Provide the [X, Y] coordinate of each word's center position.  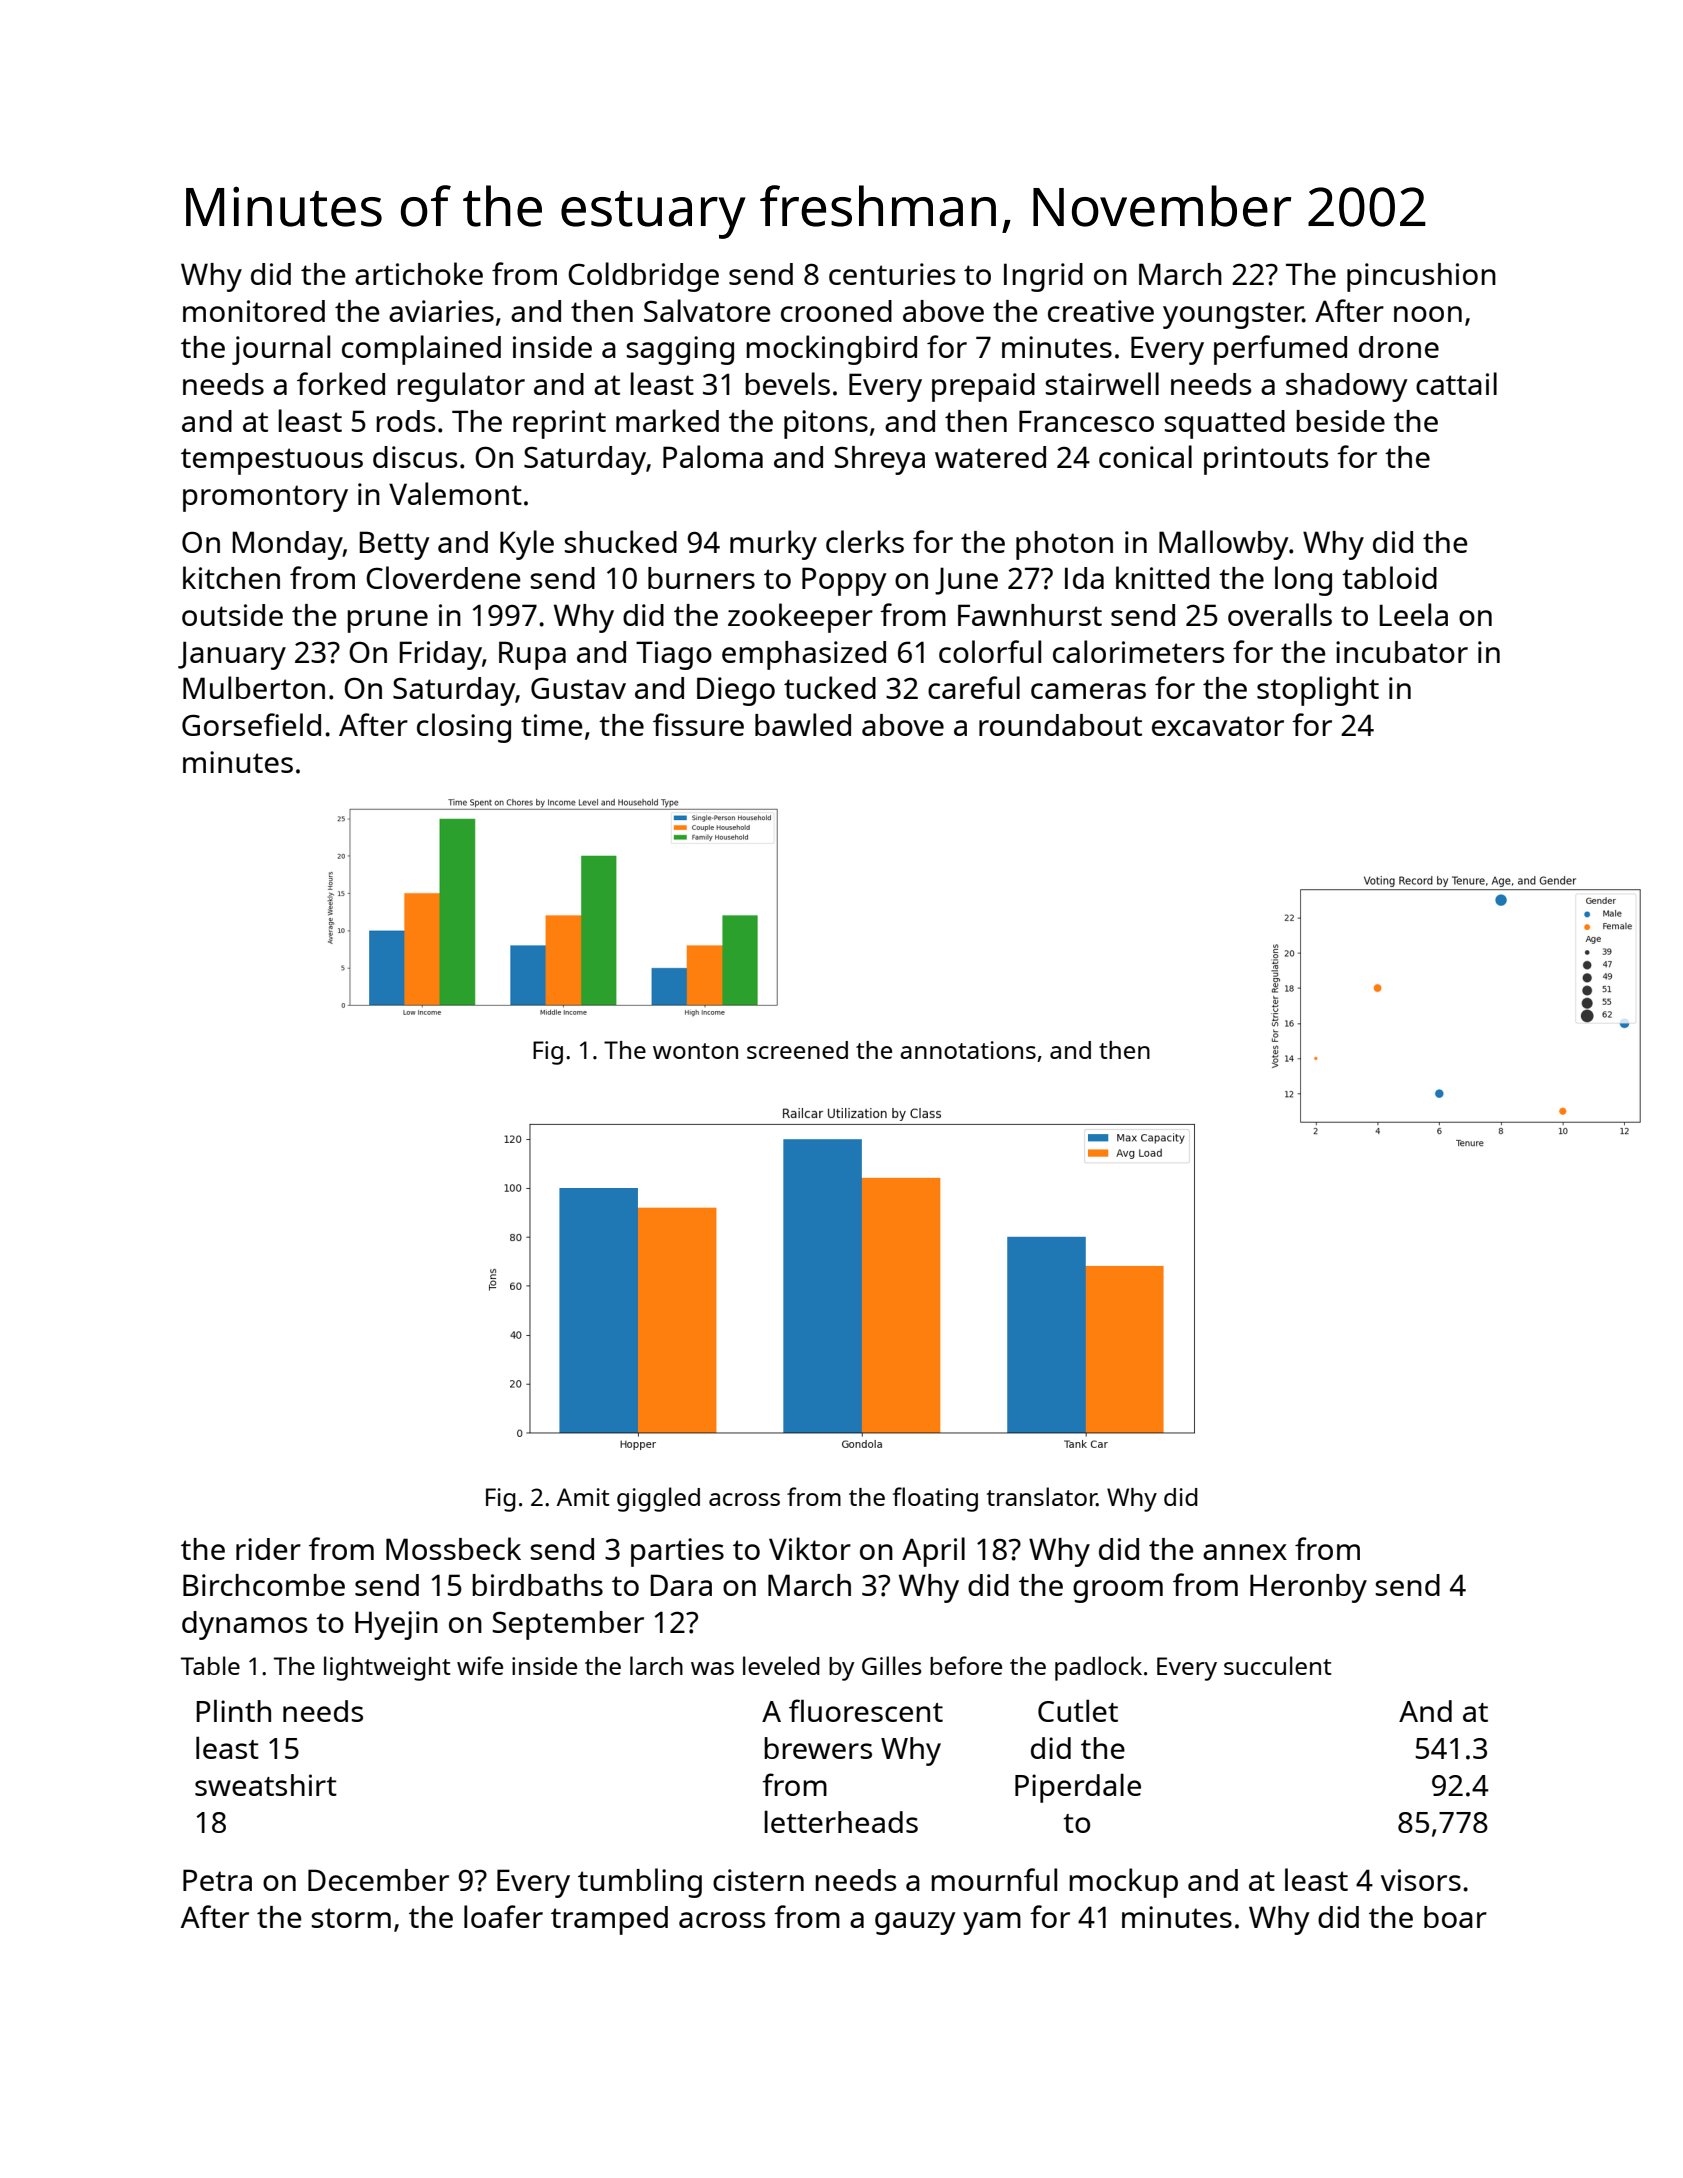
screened [797, 1050]
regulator [461, 387]
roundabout [1060, 725]
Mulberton [254, 687]
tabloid [1389, 577]
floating [935, 1499]
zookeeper [800, 618]
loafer [503, 1916]
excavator [1218, 726]
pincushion [1421, 277]
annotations [968, 1050]
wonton [695, 1051]
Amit [583, 1497]
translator [1042, 1496]
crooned [836, 311]
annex [1245, 1552]
